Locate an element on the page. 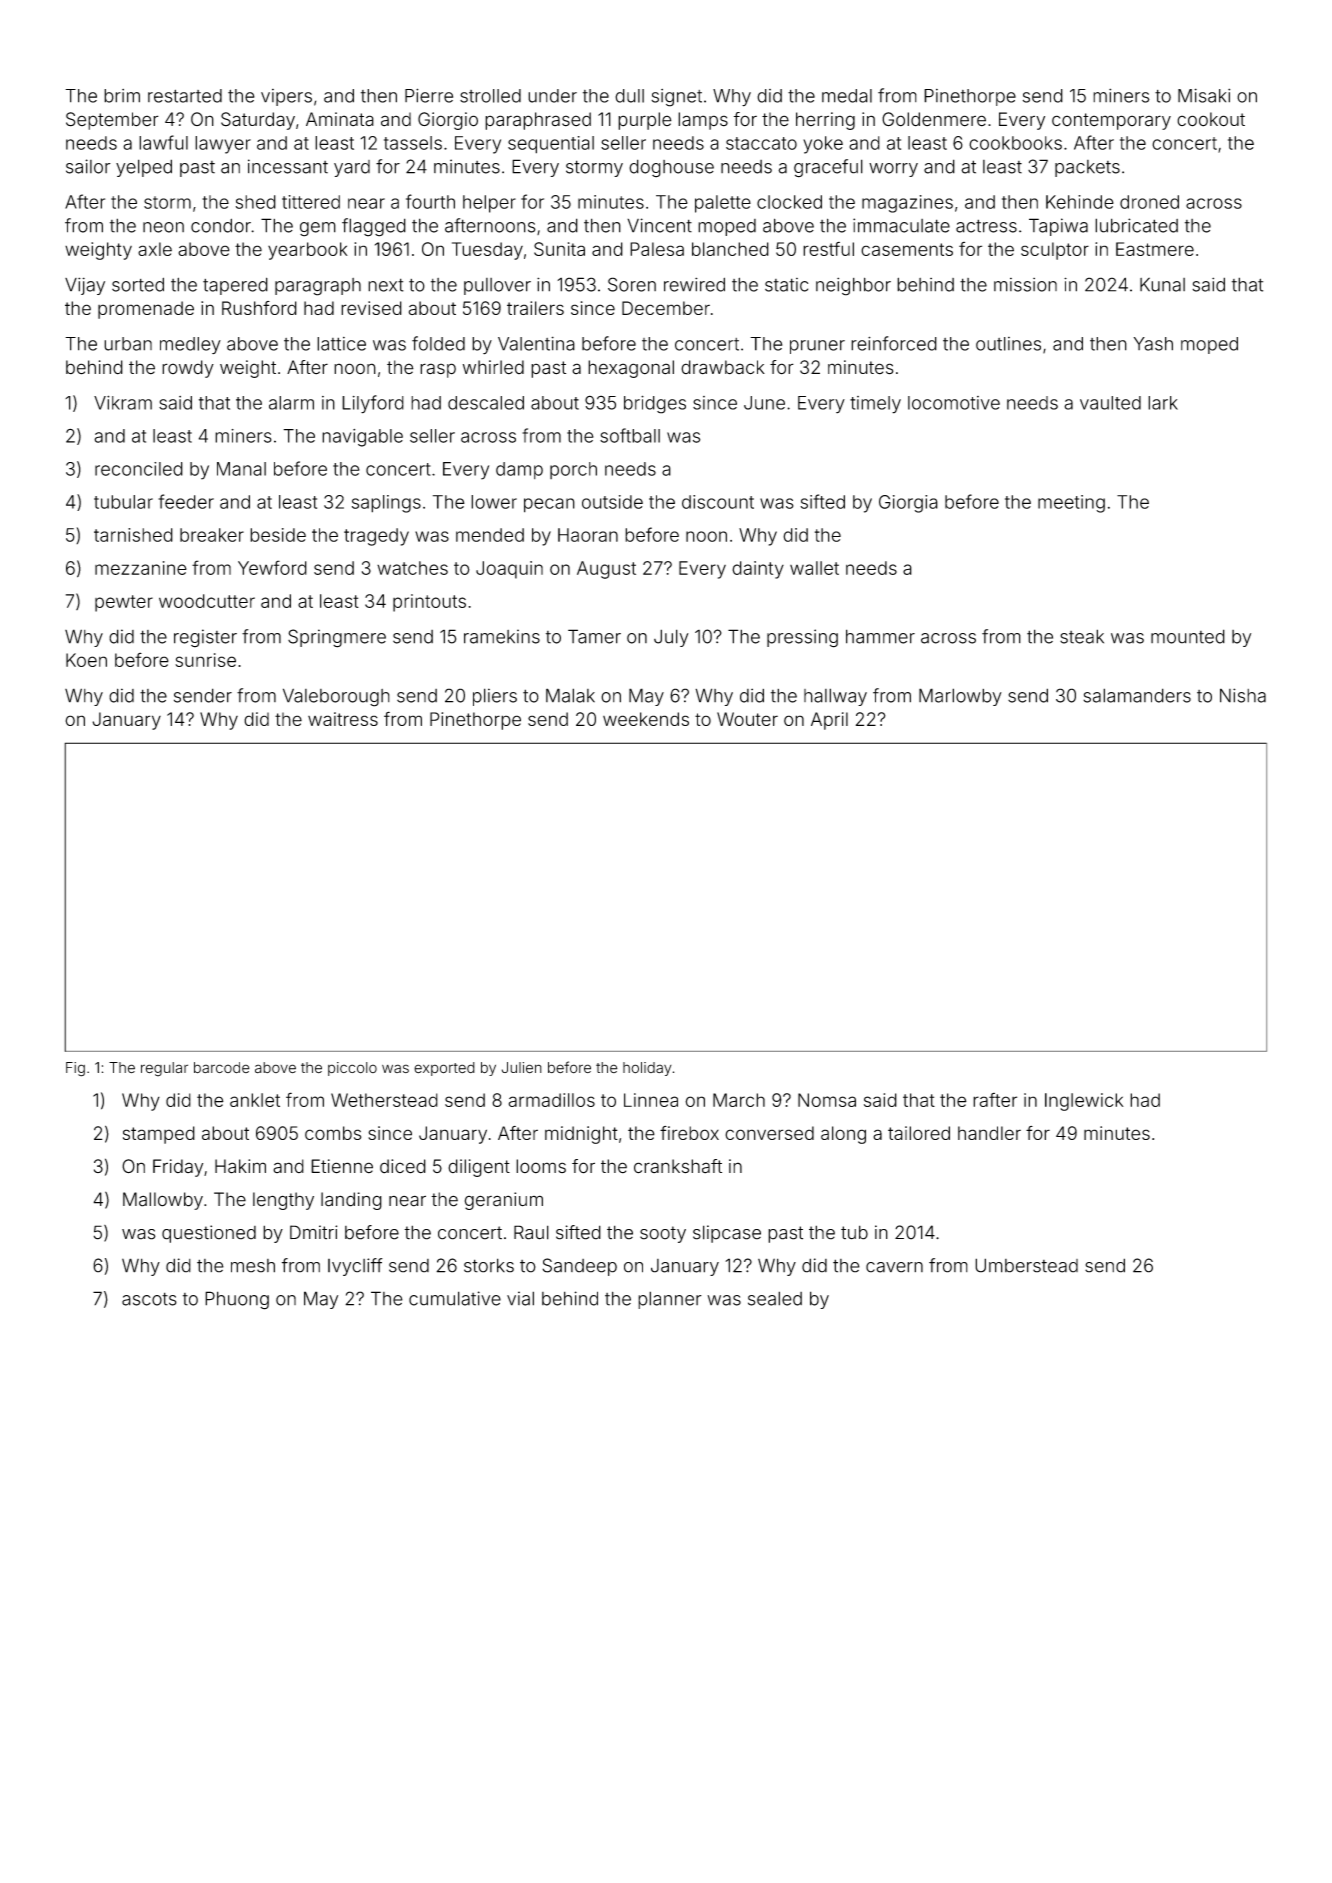  planner is located at coordinates (670, 1300).
